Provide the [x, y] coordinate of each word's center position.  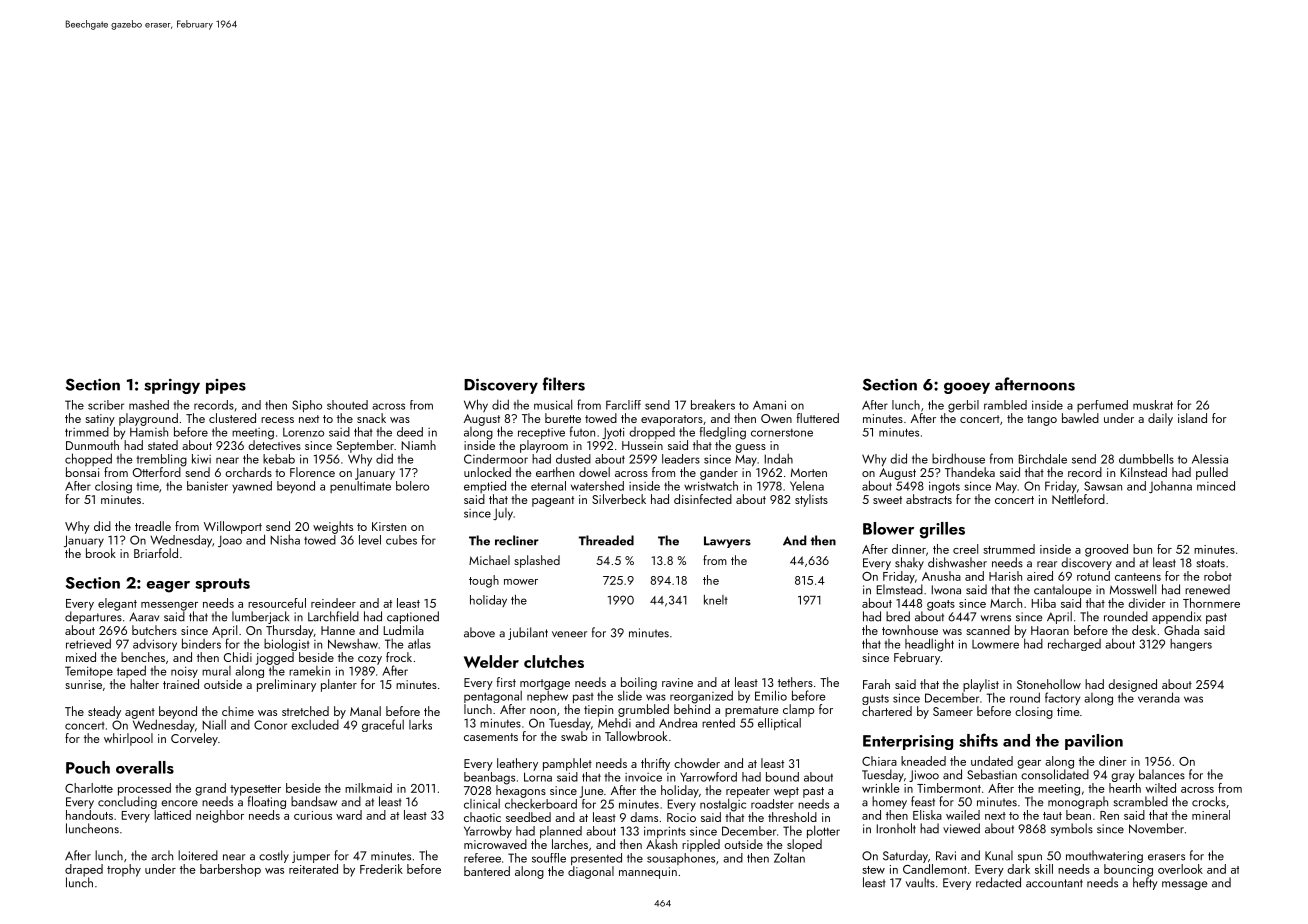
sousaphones [681, 859]
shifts [978, 740]
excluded [315, 725]
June [592, 792]
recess [277, 420]
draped [84, 870]
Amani [769, 405]
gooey [967, 388]
